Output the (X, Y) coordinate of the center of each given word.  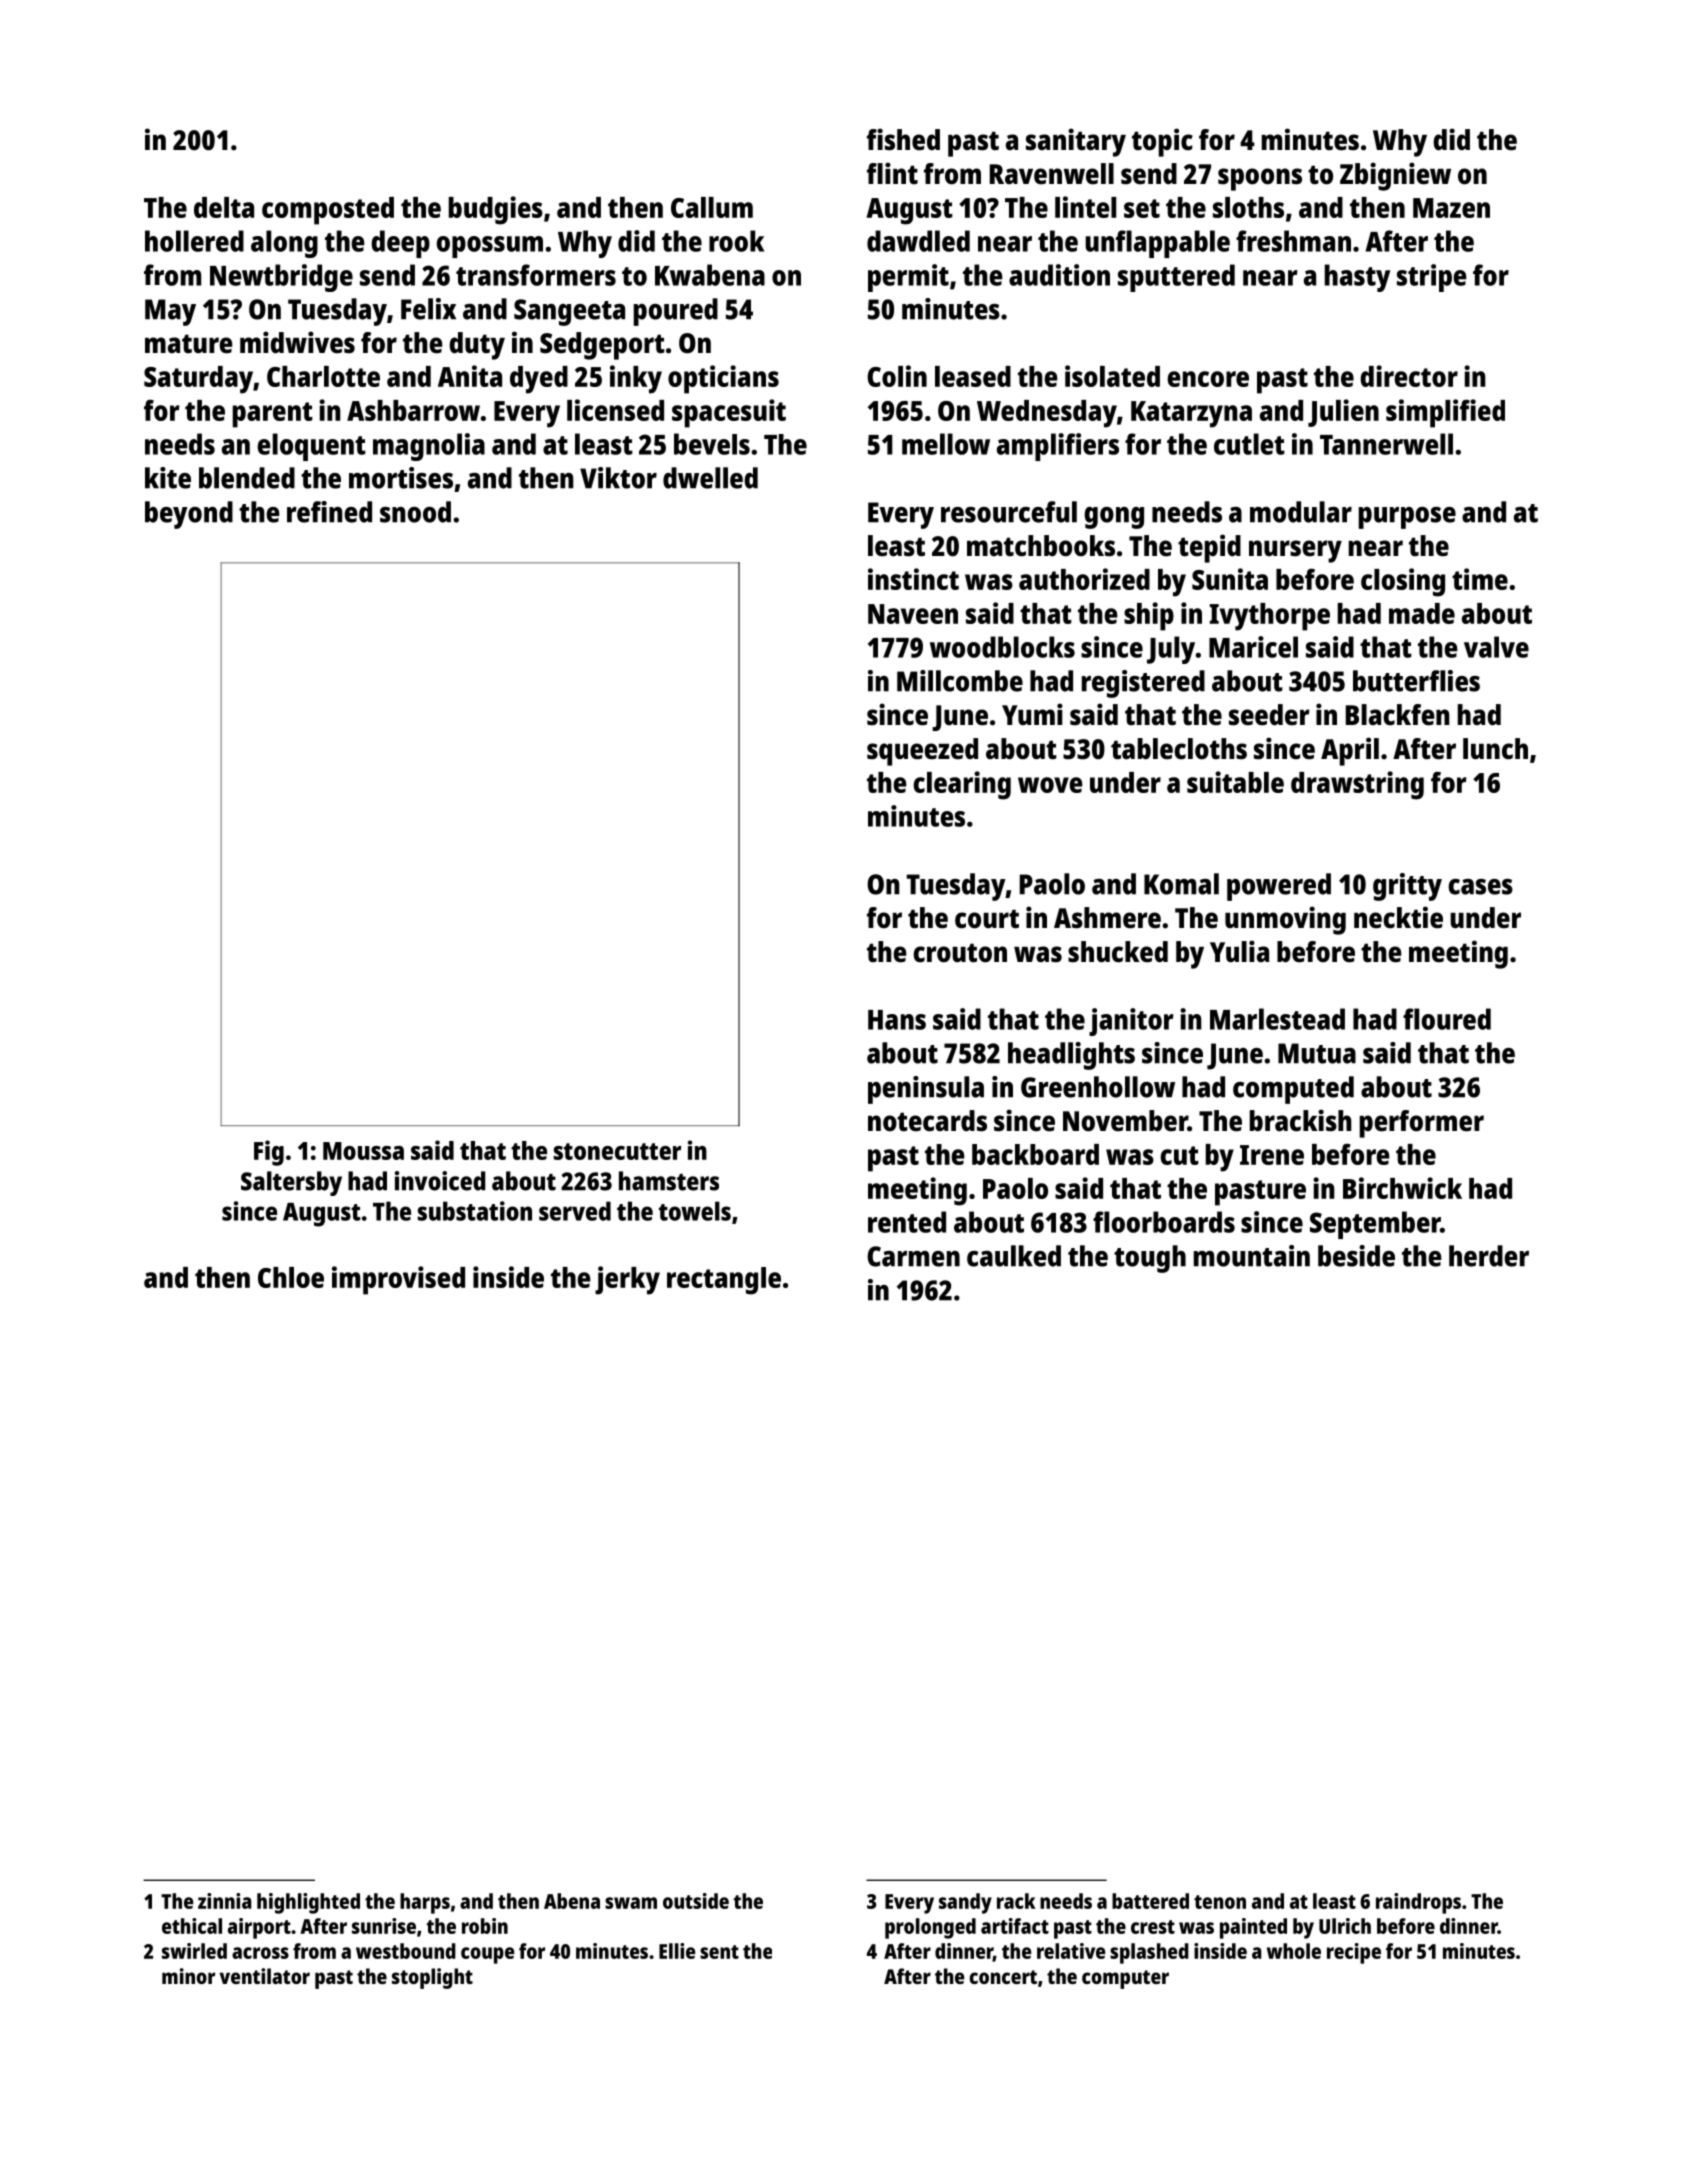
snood (415, 512)
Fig (269, 1153)
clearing (962, 785)
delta (224, 207)
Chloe (291, 1277)
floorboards (1164, 1222)
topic (1162, 142)
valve (1496, 647)
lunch (1495, 749)
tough (1150, 1259)
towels (695, 1211)
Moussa (363, 1151)
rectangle (724, 1281)
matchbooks (1041, 546)
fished (903, 139)
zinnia (225, 1901)
